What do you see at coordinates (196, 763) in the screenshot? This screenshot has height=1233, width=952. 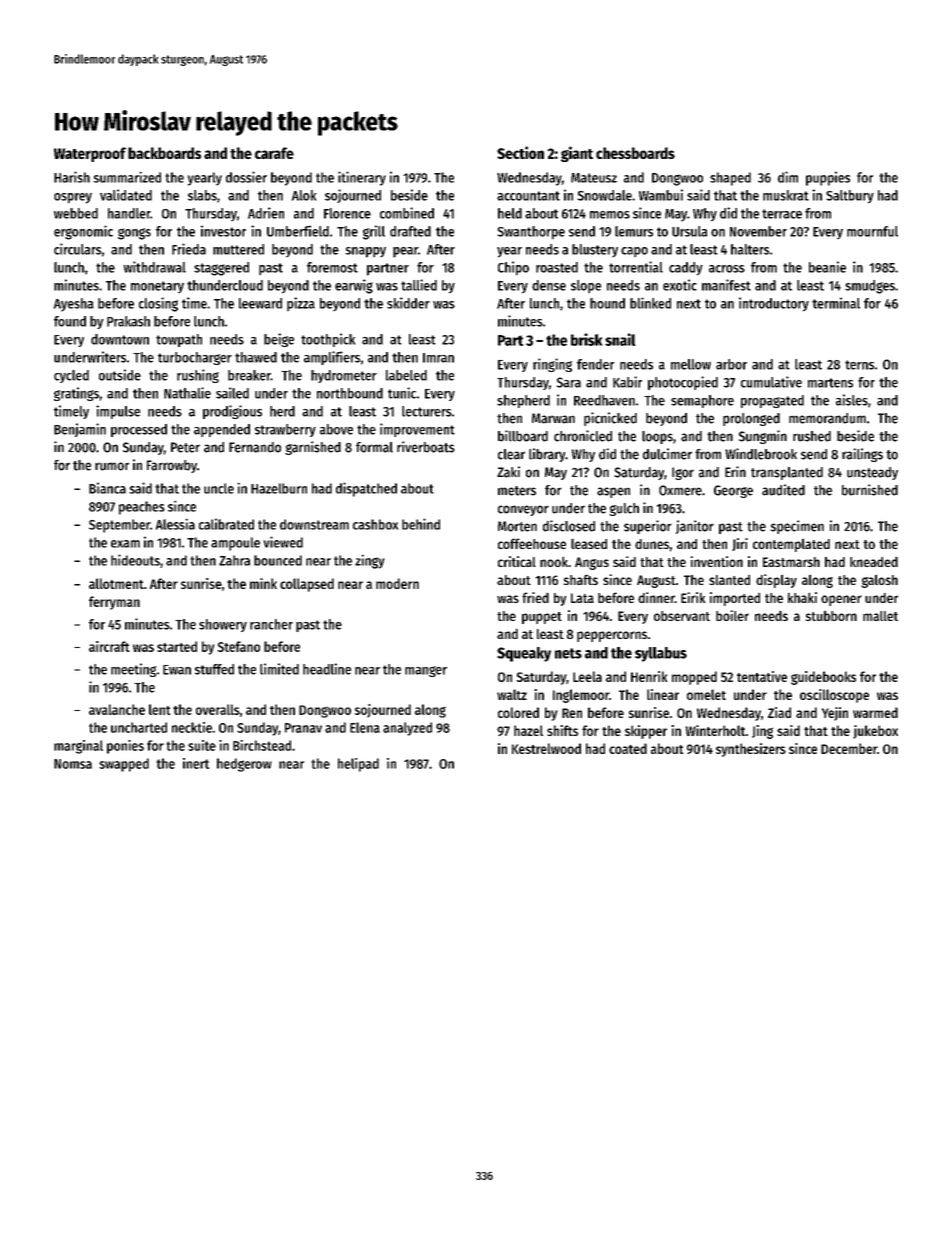 I see `inert` at bounding box center [196, 763].
